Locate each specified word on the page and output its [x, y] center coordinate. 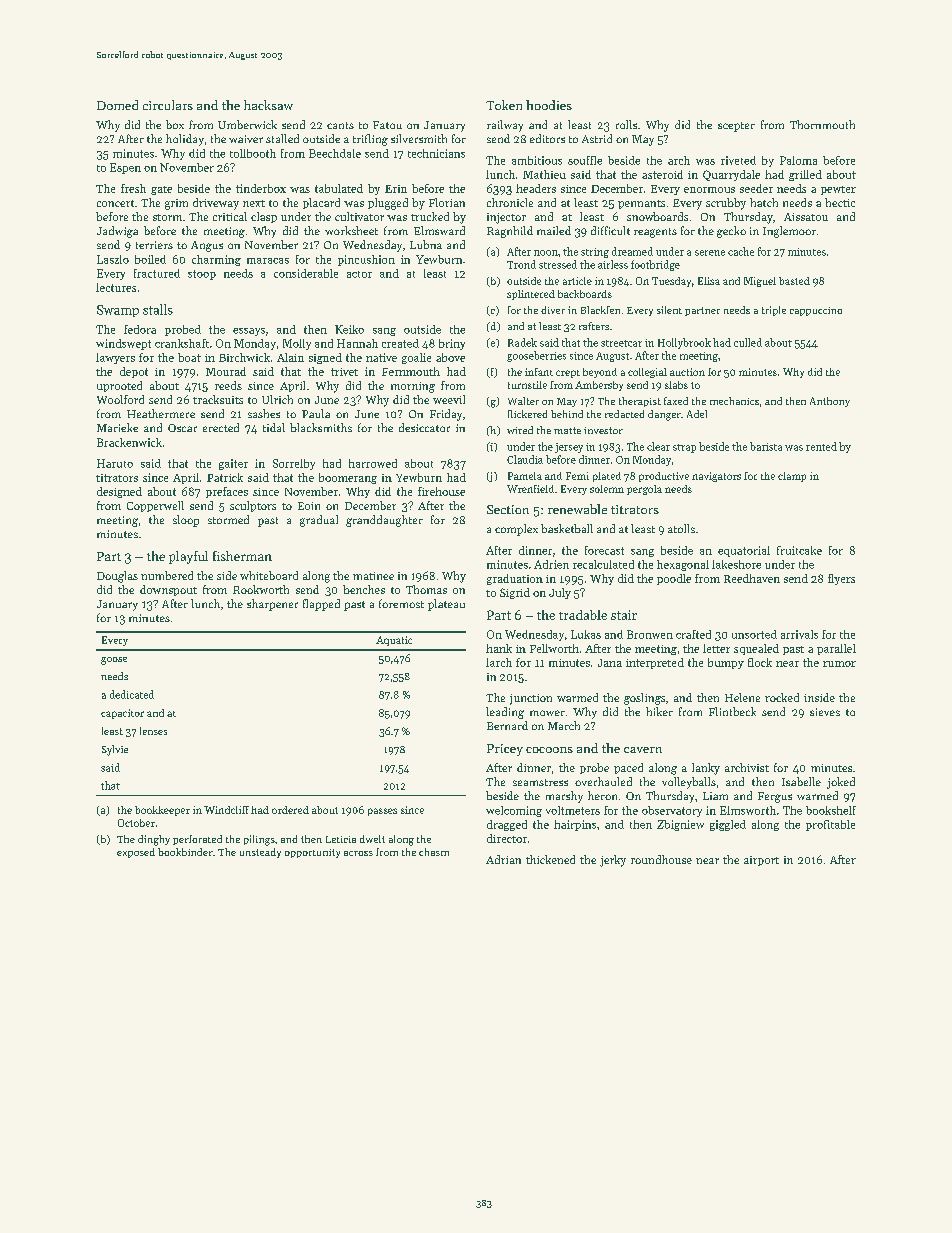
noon [546, 253]
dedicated [132, 694]
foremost [401, 603]
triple [774, 311]
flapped [321, 605]
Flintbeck [732, 711]
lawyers [115, 358]
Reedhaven [752, 578]
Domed [117, 105]
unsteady [260, 853]
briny [452, 344]
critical [230, 216]
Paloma [798, 160]
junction [531, 699]
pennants [641, 204]
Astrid [597, 138]
